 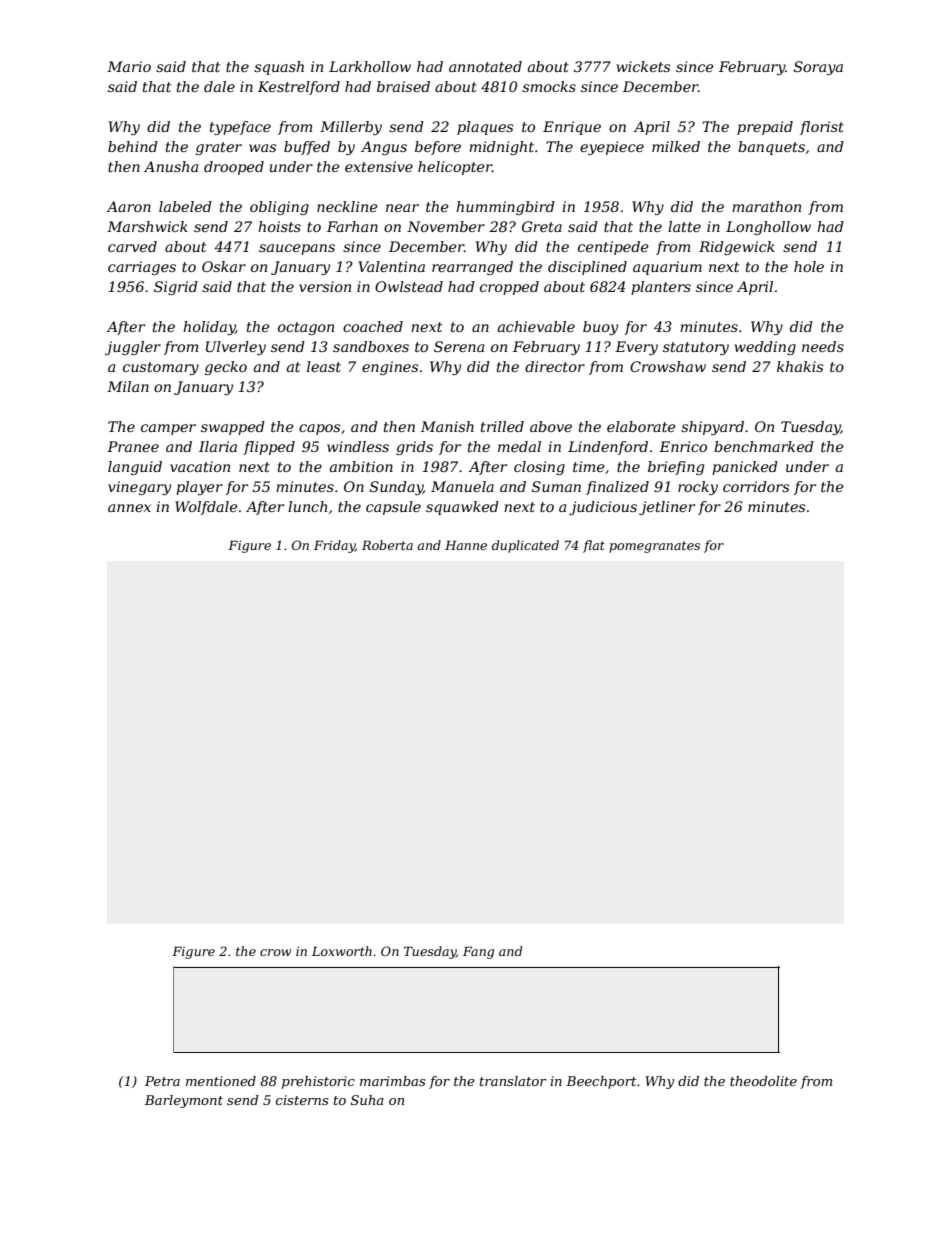 What do you see at coordinates (676, 146) in the screenshot?
I see `milked` at bounding box center [676, 146].
